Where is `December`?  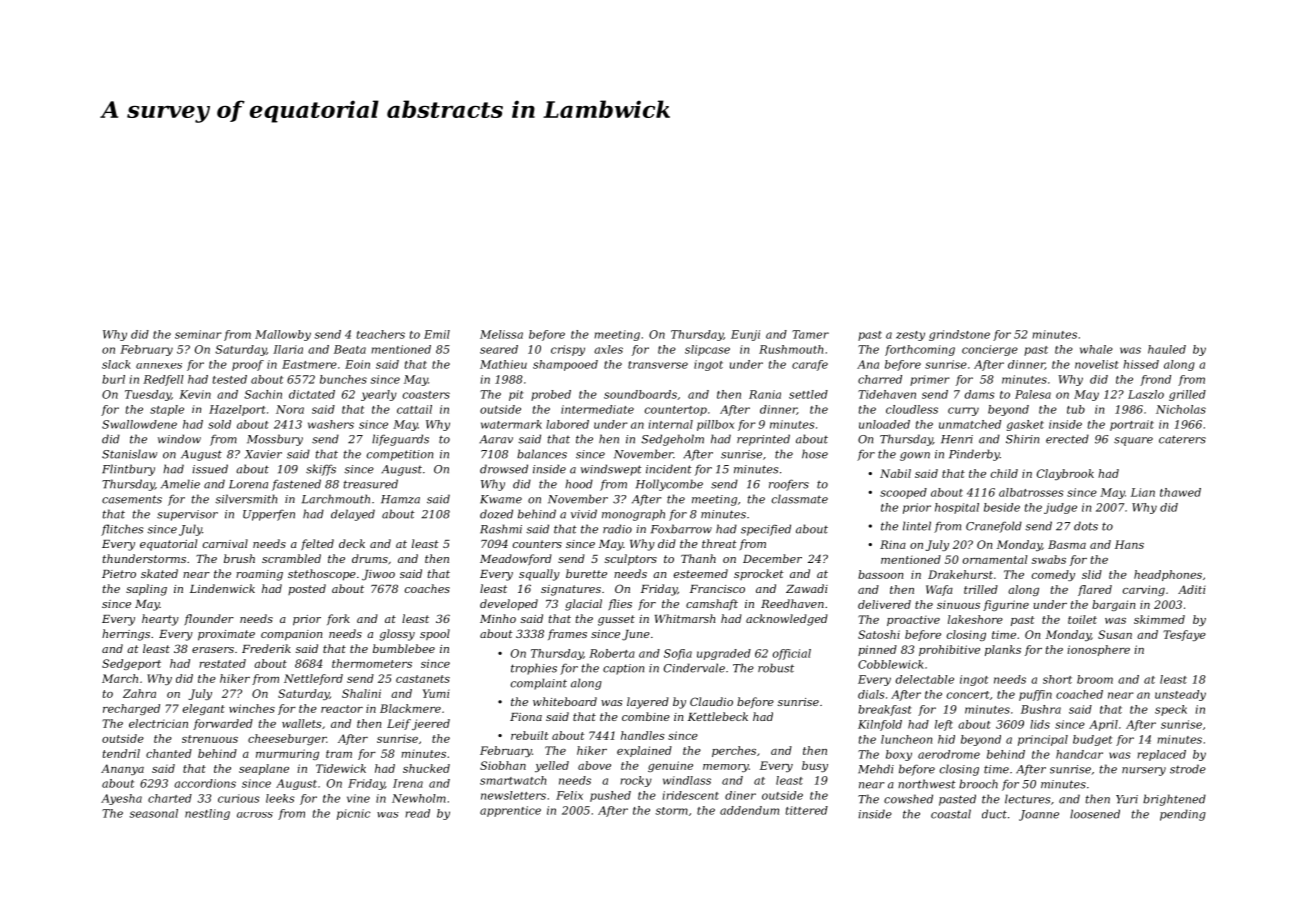
December is located at coordinates (772, 558).
